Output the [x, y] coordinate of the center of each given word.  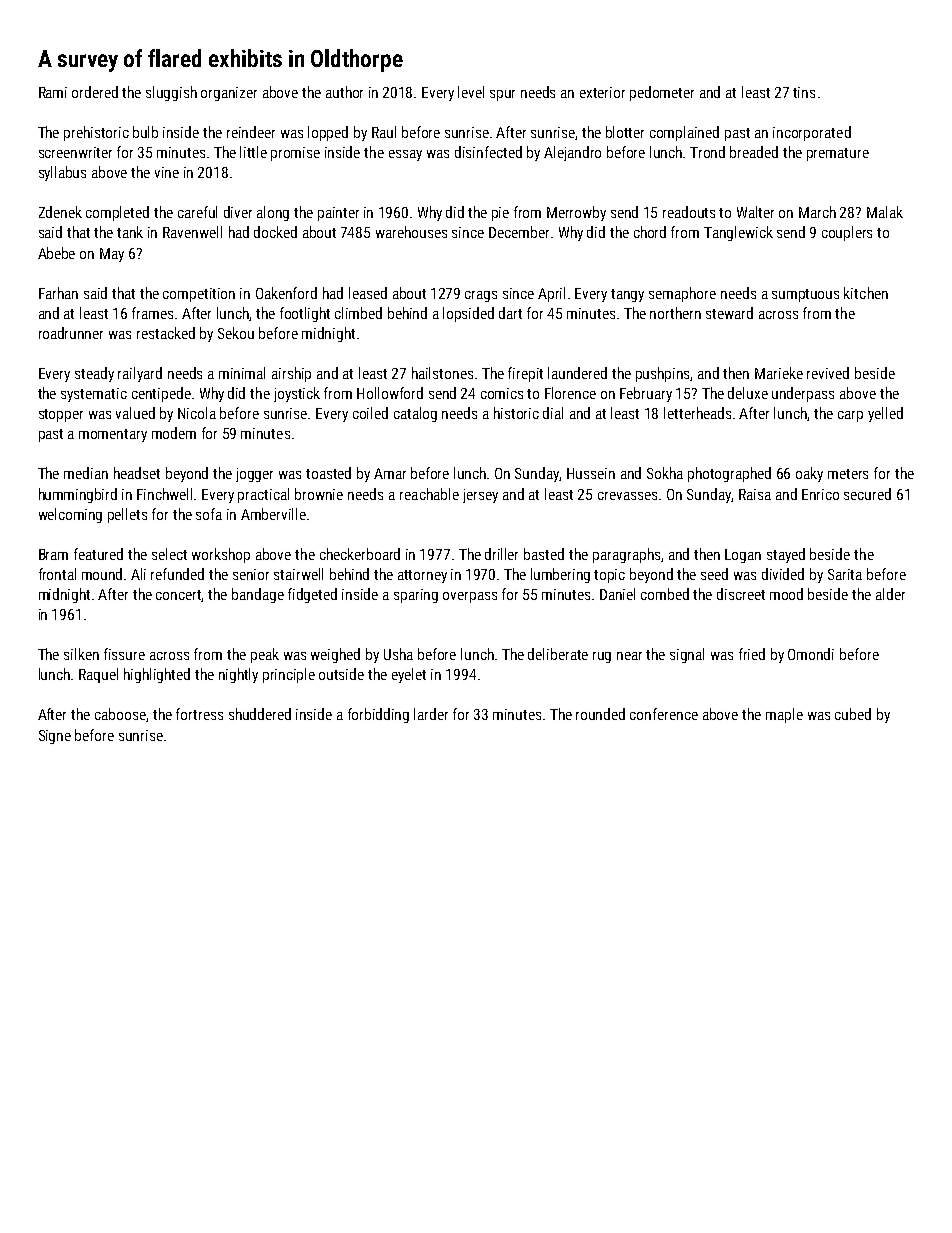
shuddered [260, 714]
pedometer [662, 93]
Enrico [820, 494]
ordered [95, 92]
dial [553, 413]
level [471, 92]
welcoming [70, 515]
